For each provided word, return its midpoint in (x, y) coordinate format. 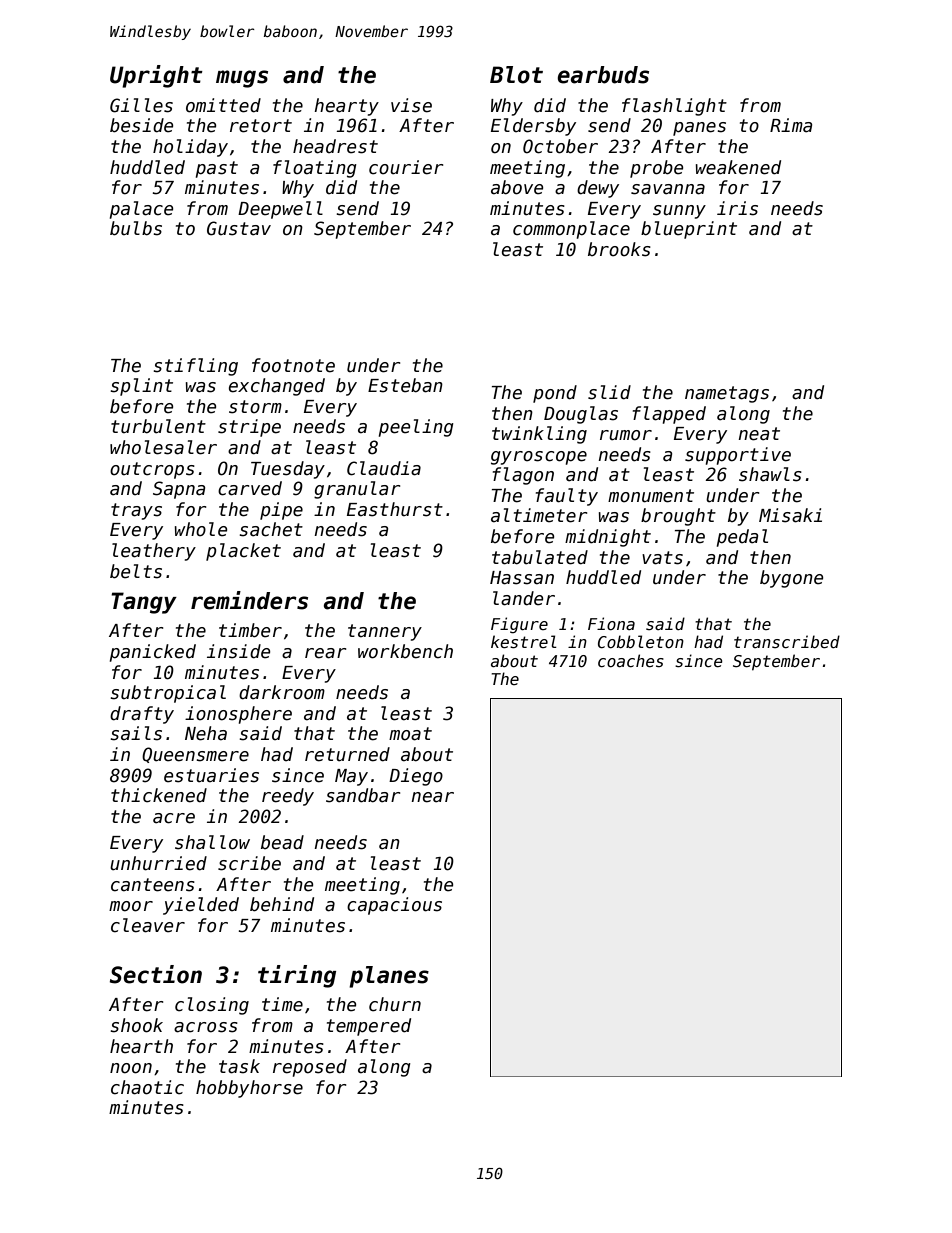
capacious (394, 906)
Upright (156, 76)
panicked (153, 653)
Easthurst (395, 509)
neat (759, 434)
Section (156, 974)
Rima (791, 125)
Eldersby (533, 127)
